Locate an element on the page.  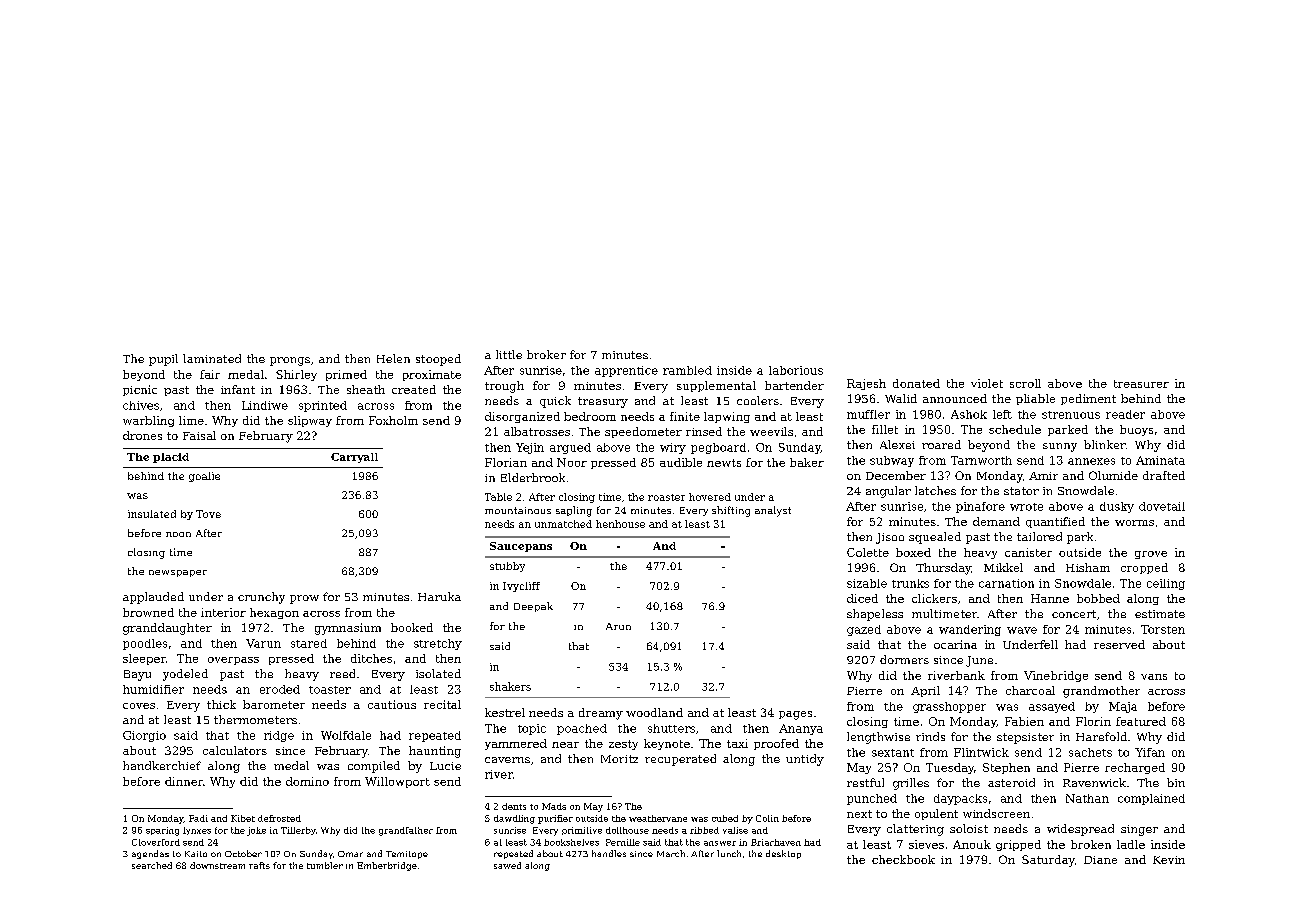
tumbler is located at coordinates (325, 865).
